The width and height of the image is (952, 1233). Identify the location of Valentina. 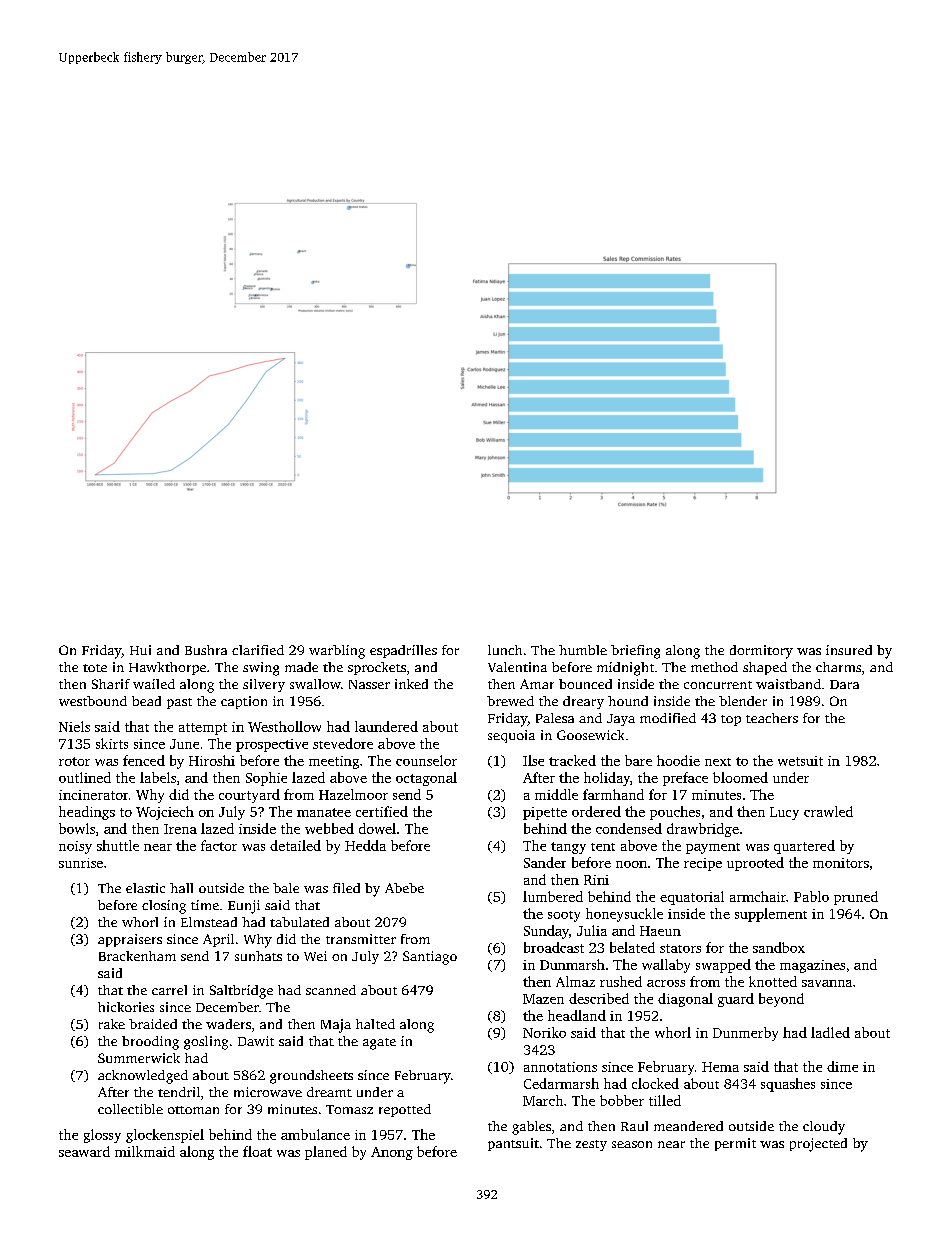
(517, 667).
